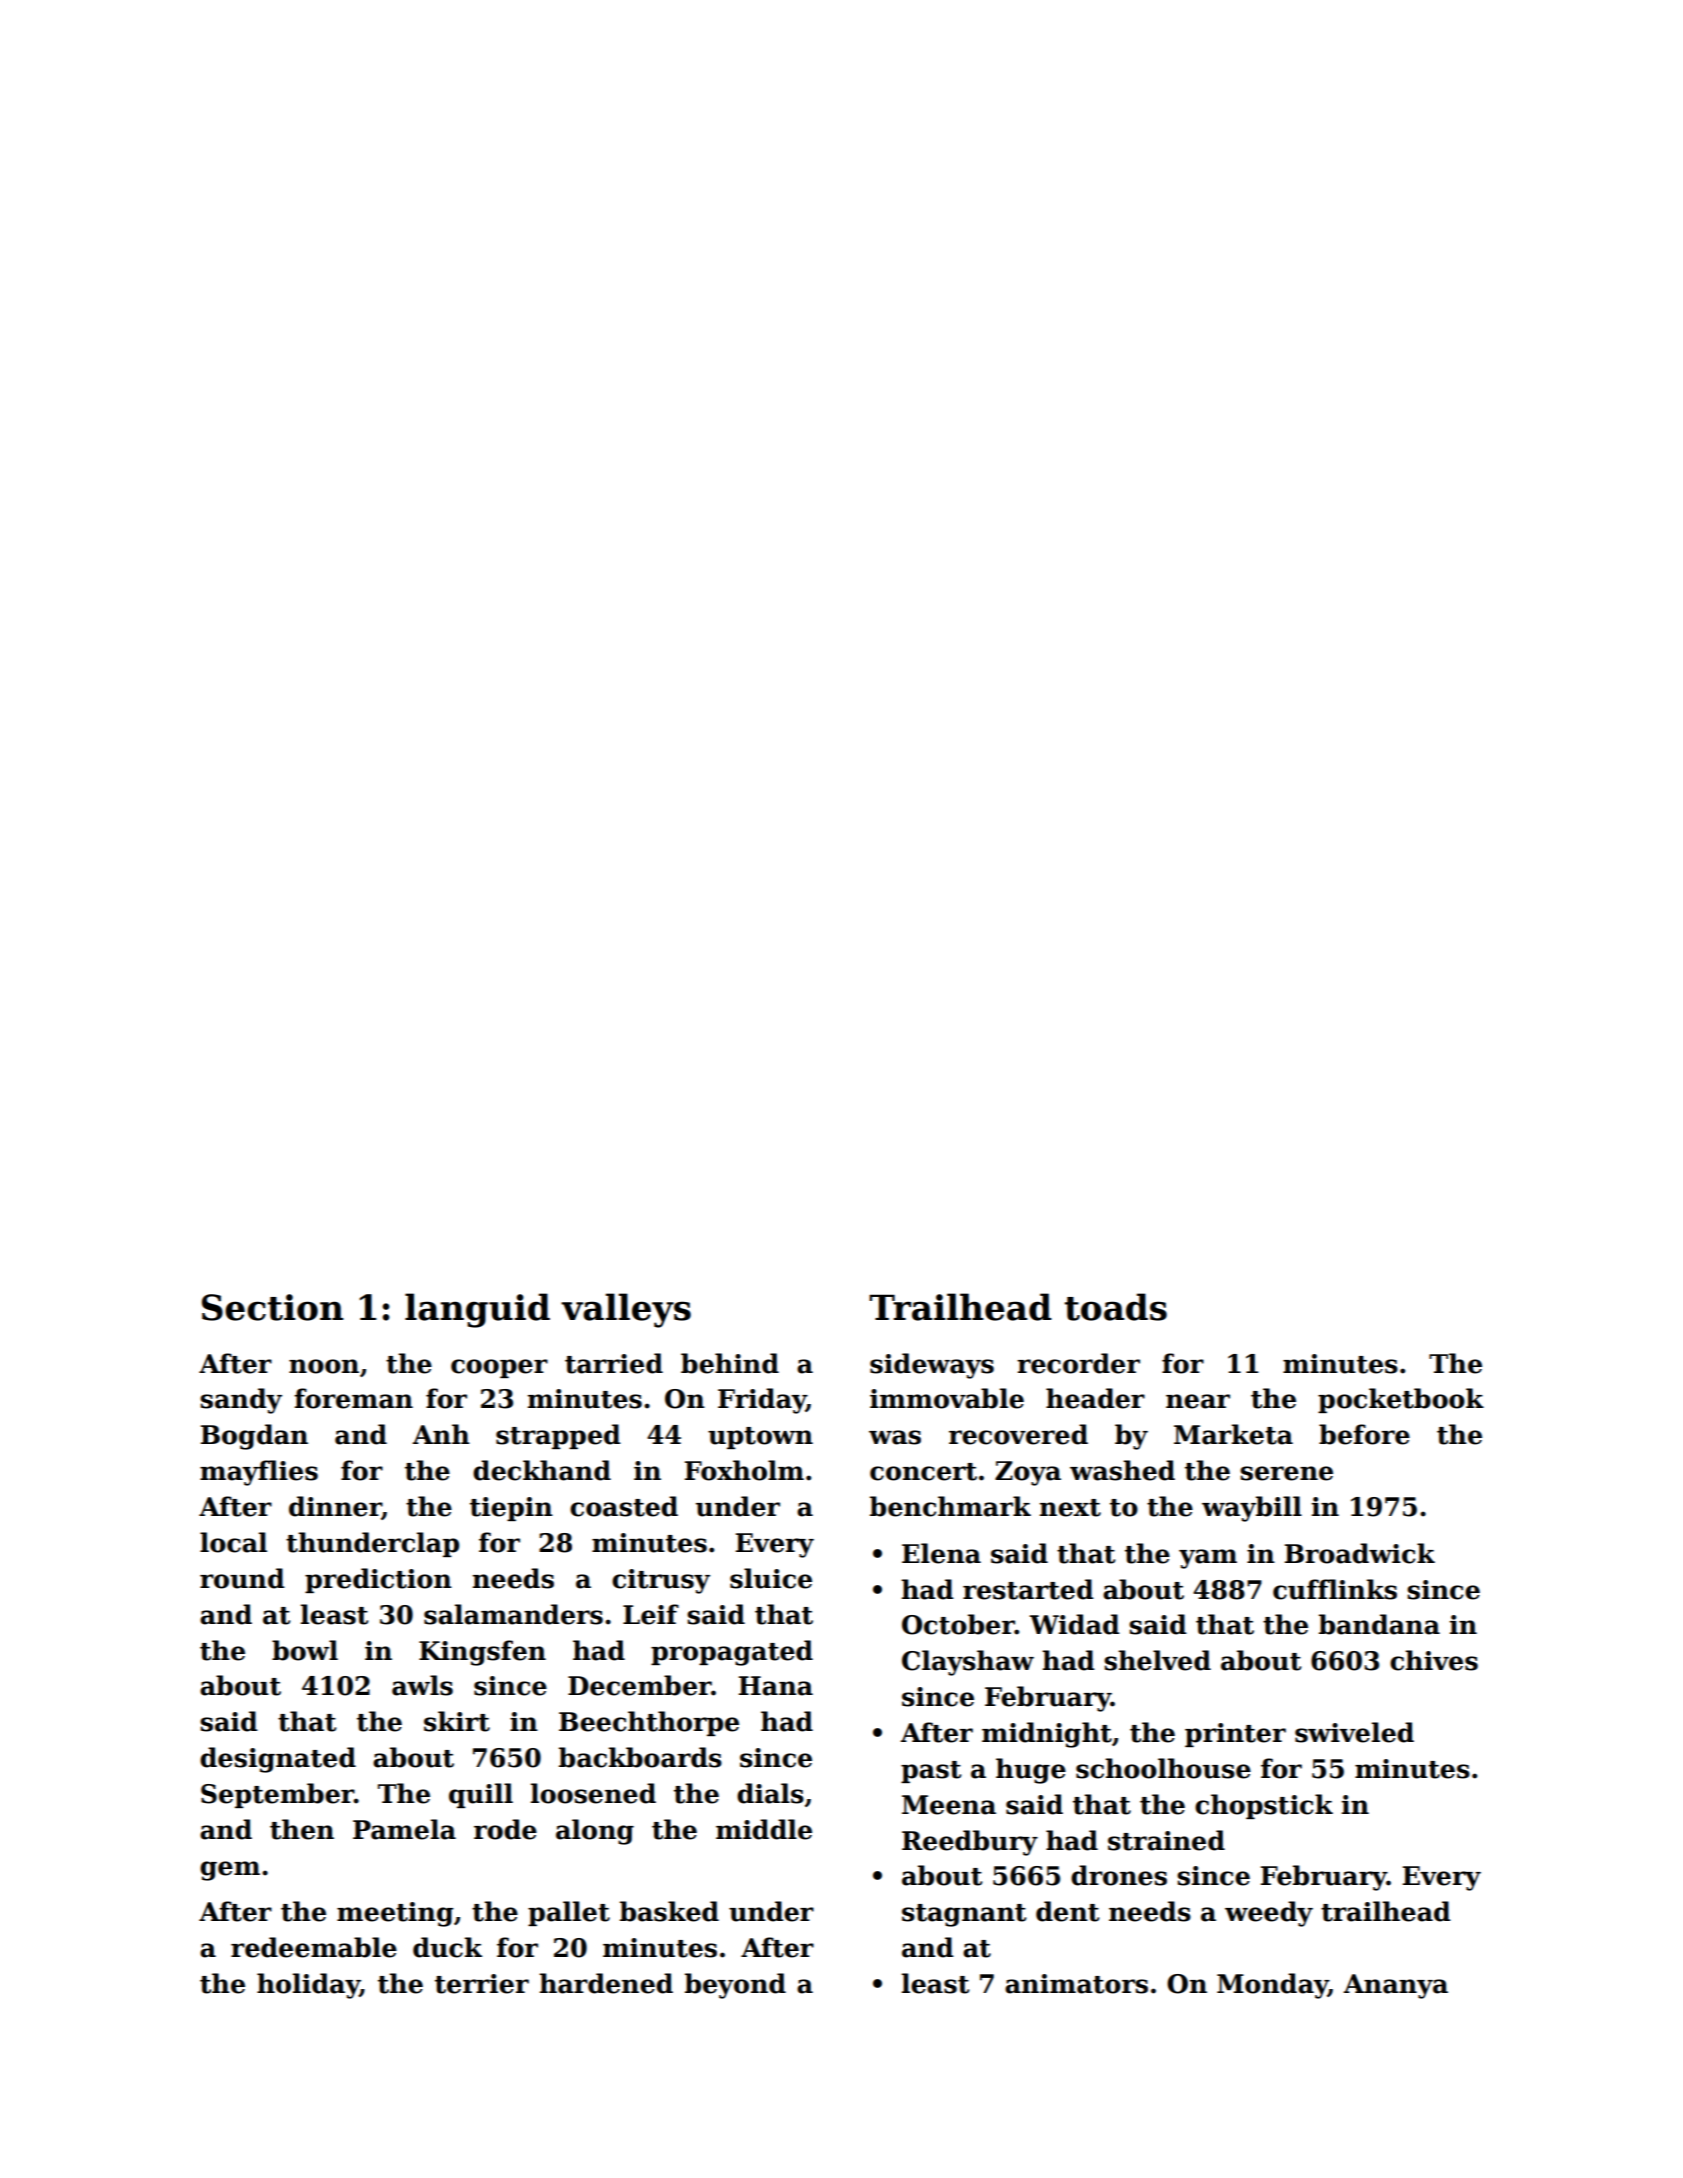 This image has width=1683, height=2178. What do you see at coordinates (273, 1307) in the image?
I see `Section` at bounding box center [273, 1307].
